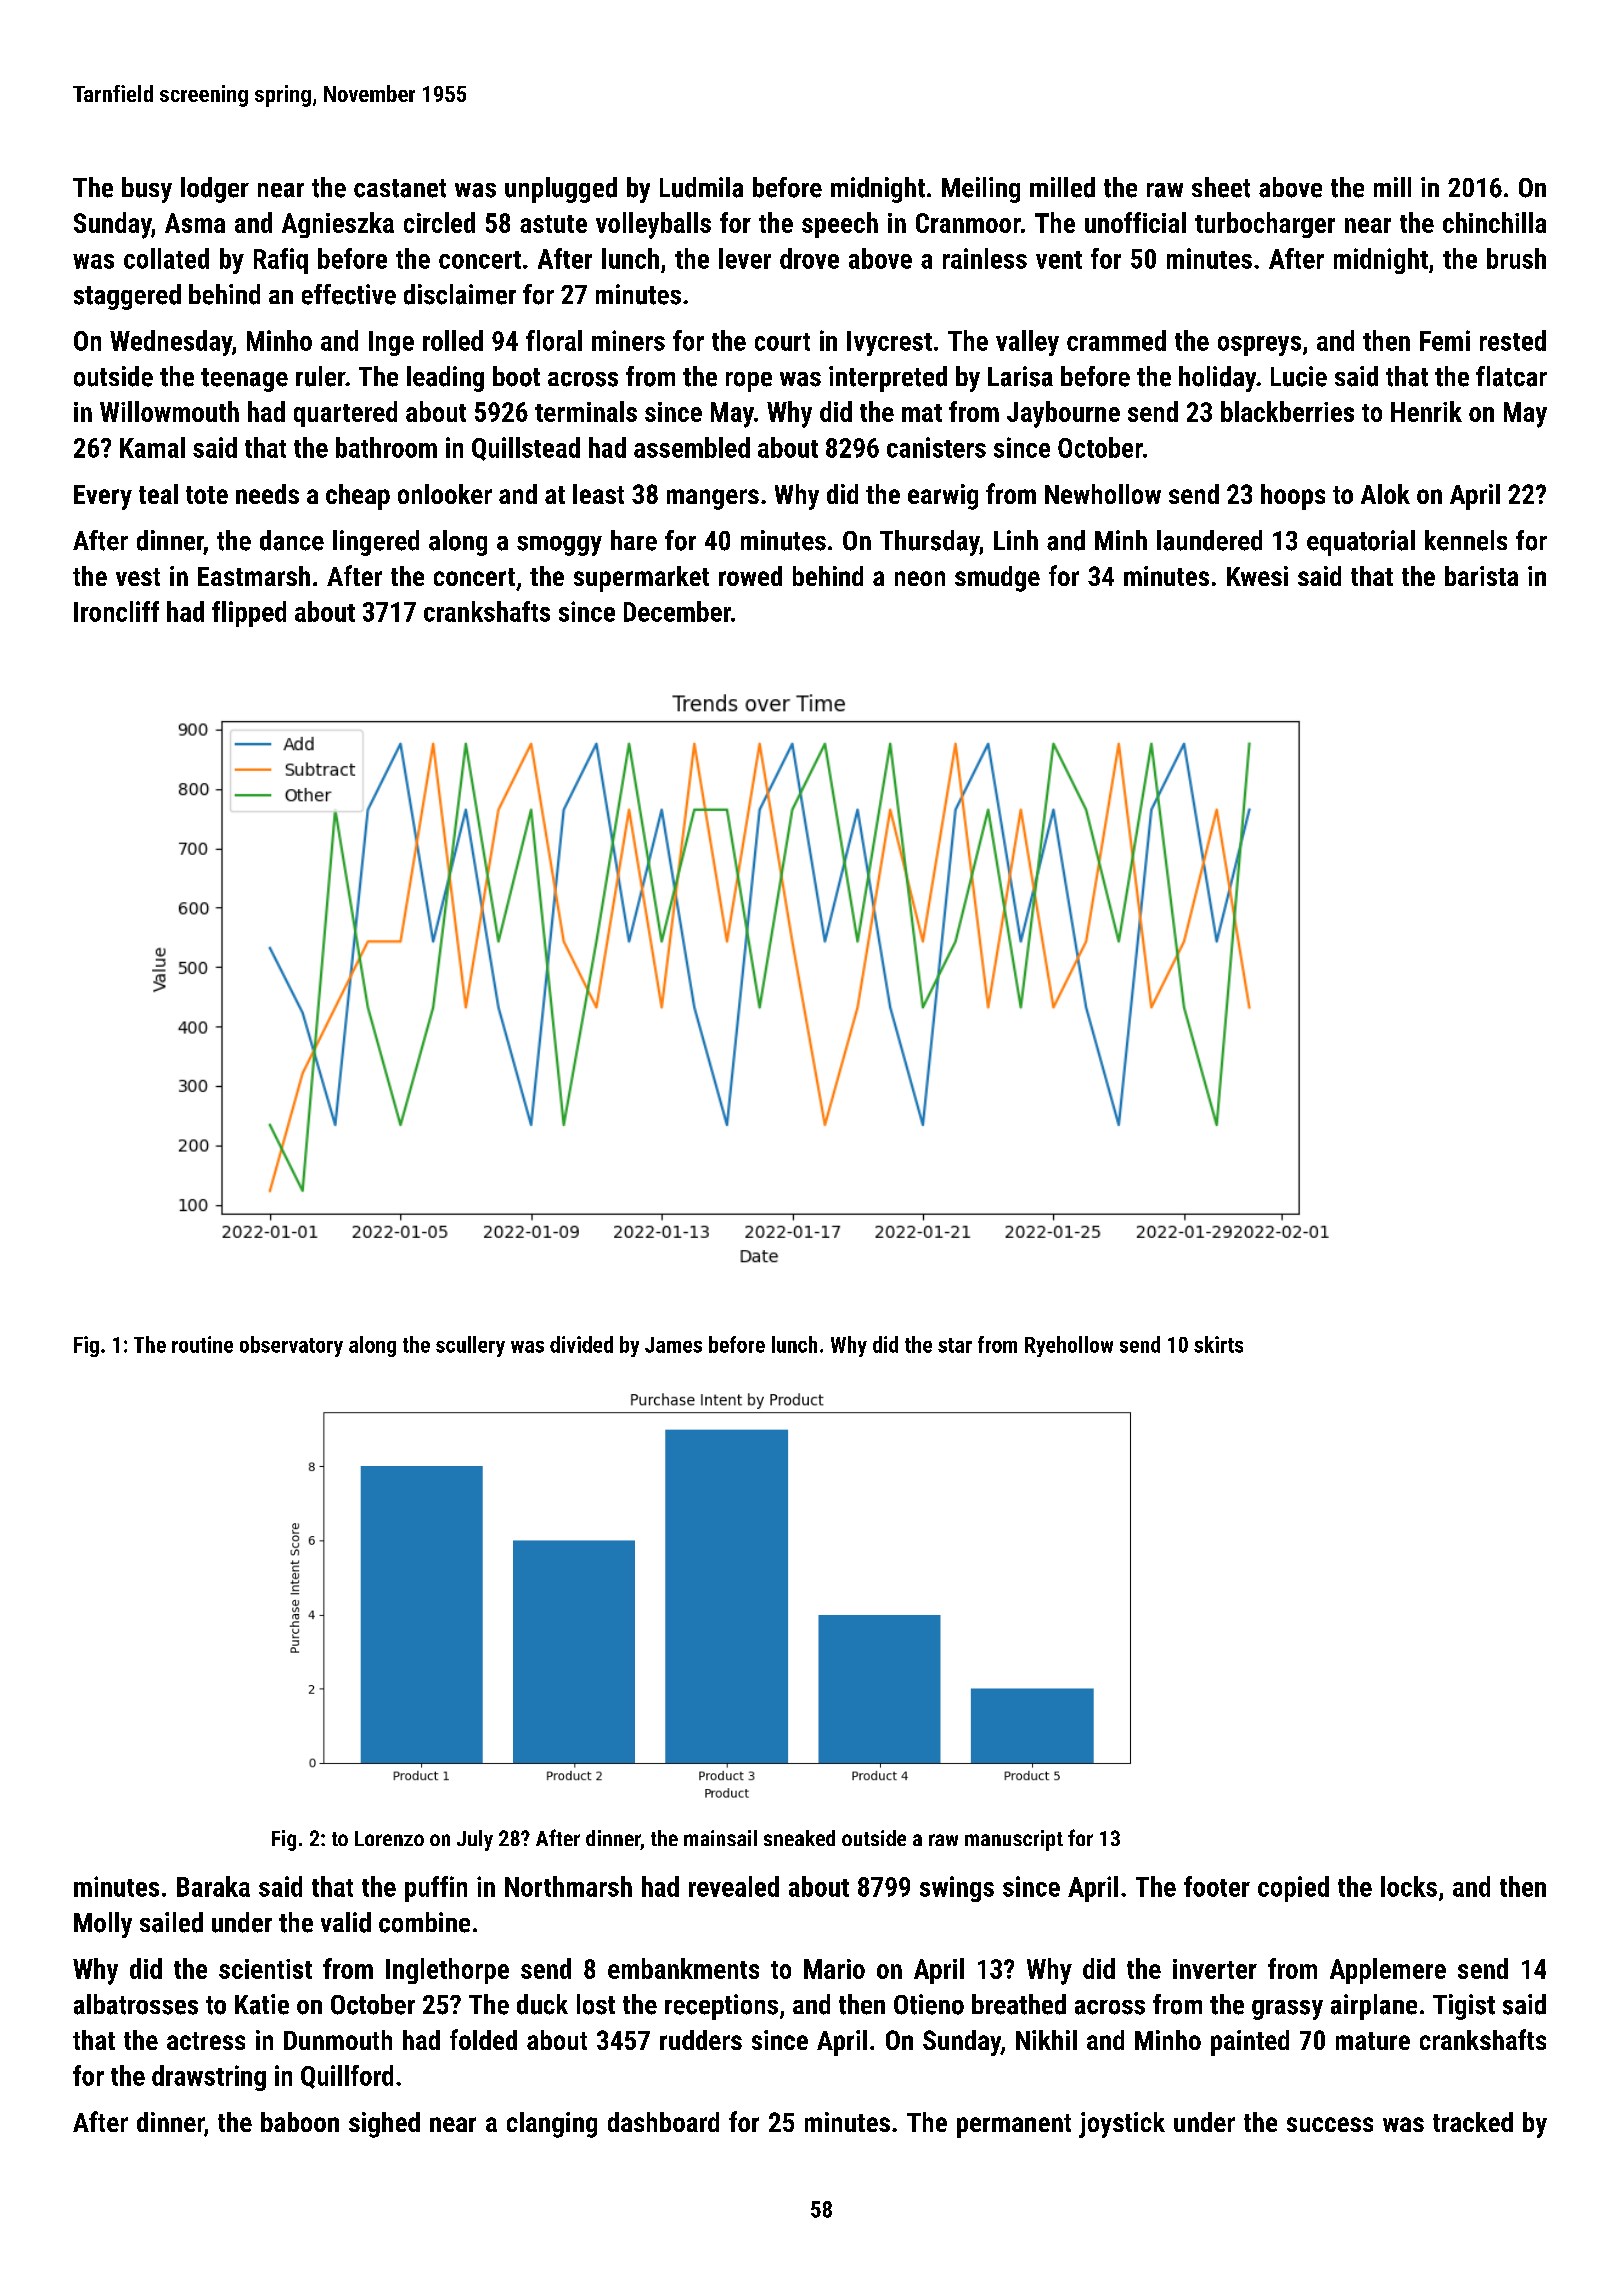  Describe the element at coordinates (981, 190) in the page. I see `Meiling` at that location.
